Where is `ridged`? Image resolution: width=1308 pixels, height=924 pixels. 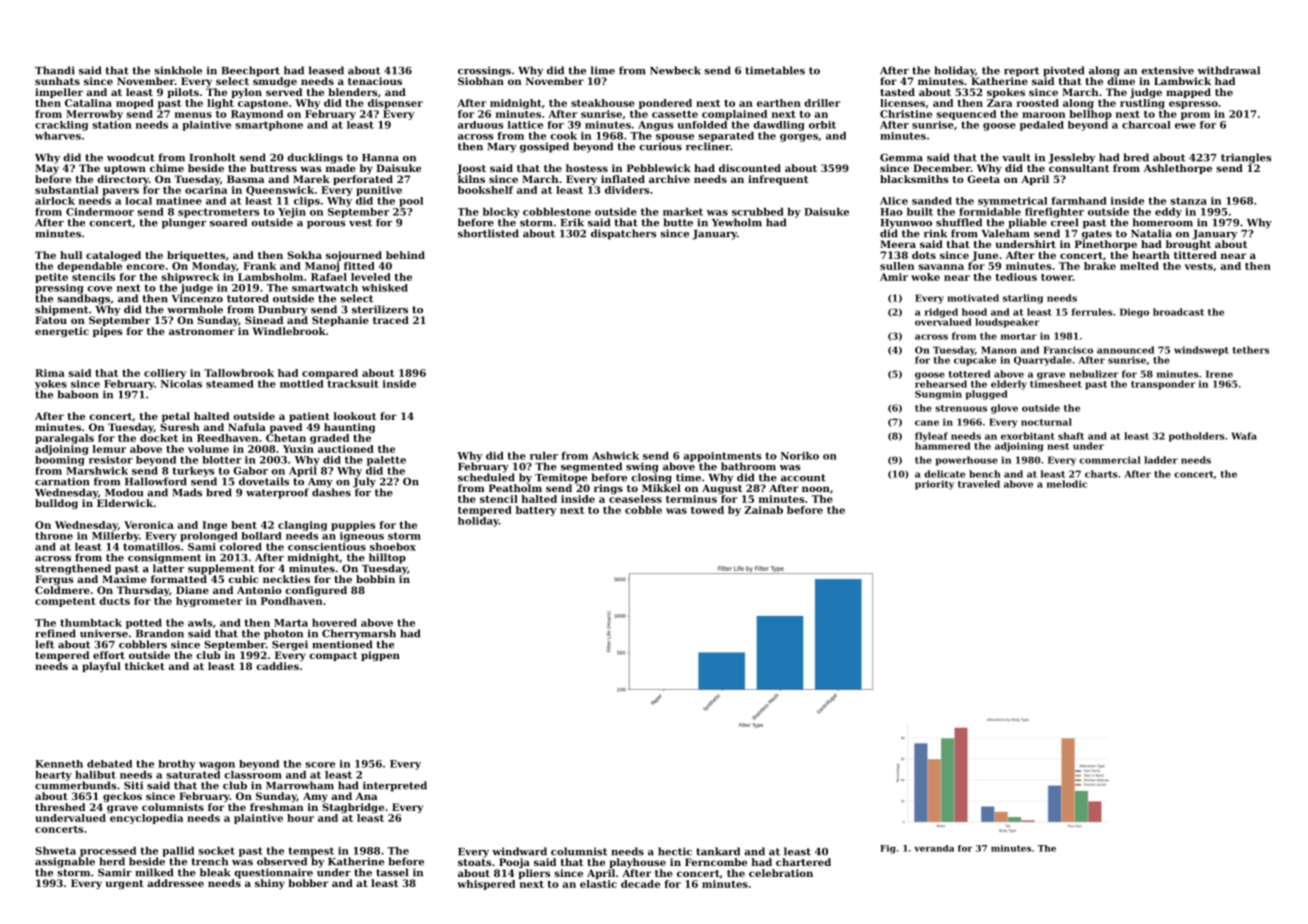 ridged is located at coordinates (941, 313).
